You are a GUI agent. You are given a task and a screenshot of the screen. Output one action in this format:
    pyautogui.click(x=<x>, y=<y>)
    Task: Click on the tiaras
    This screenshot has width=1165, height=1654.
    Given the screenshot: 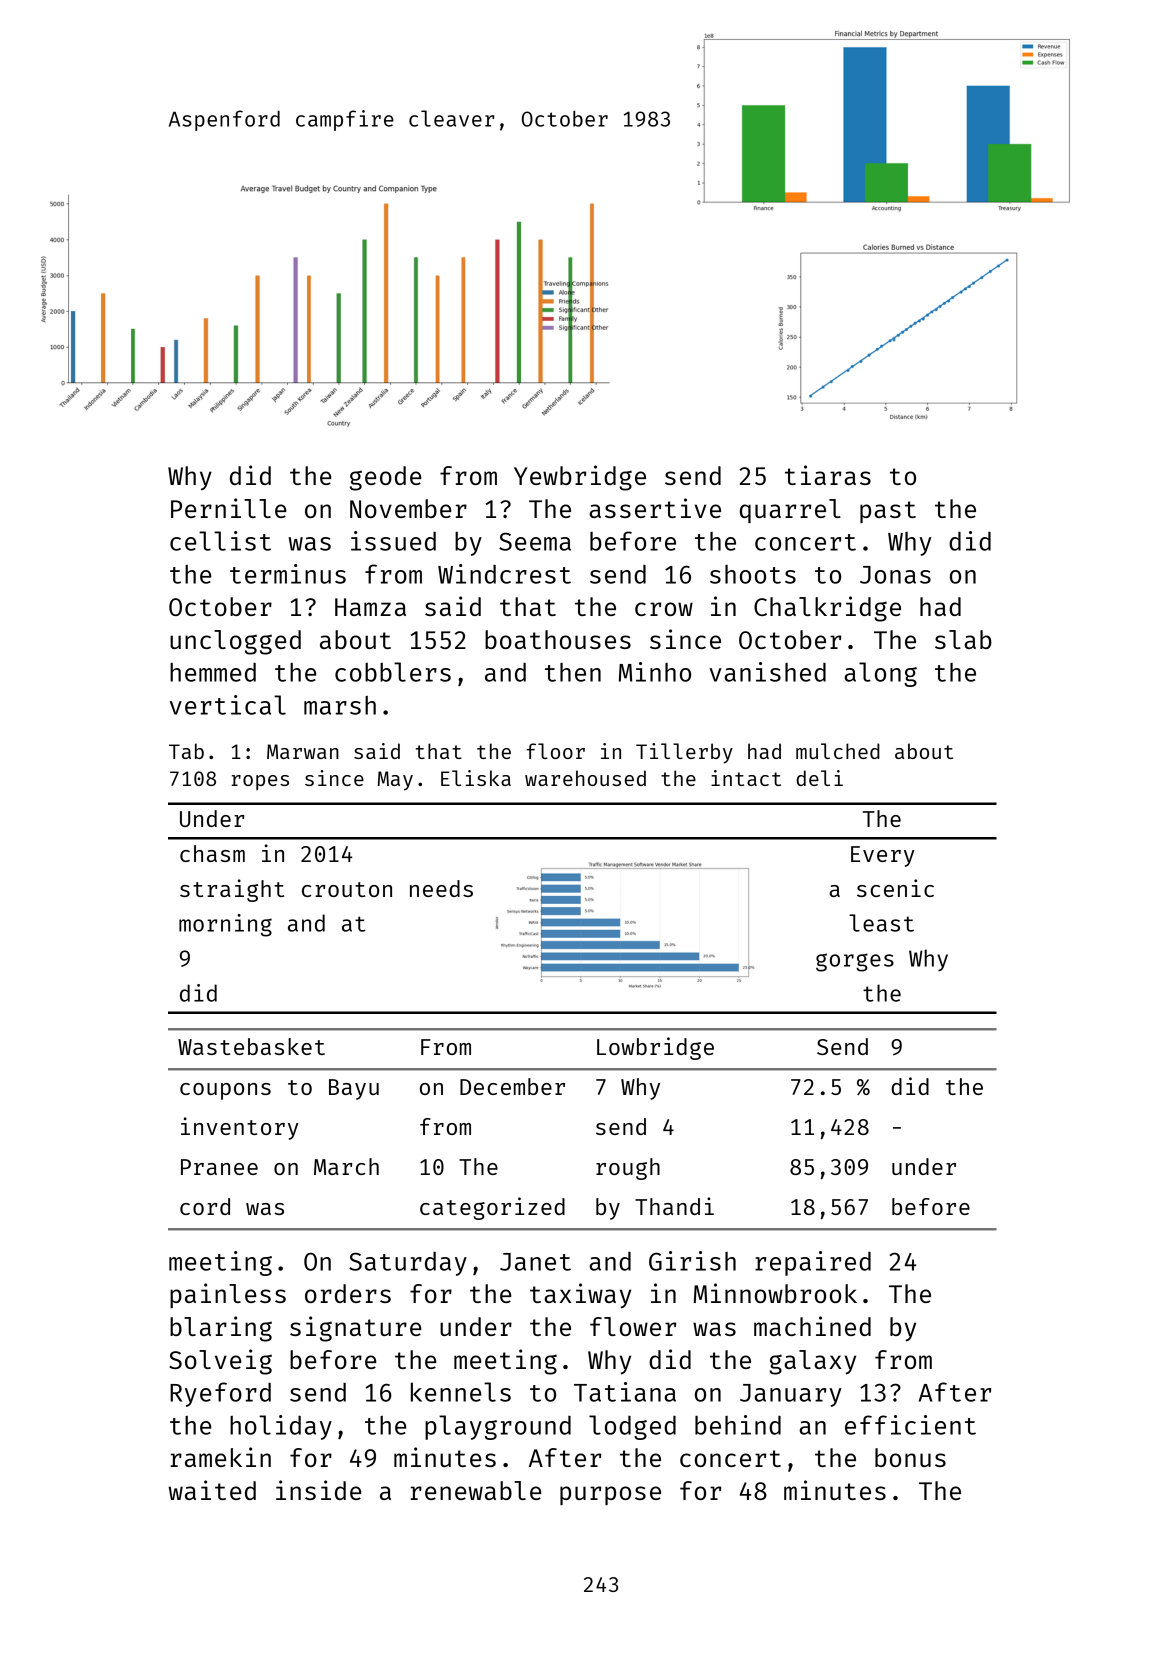 What is the action you would take?
    pyautogui.click(x=828, y=475)
